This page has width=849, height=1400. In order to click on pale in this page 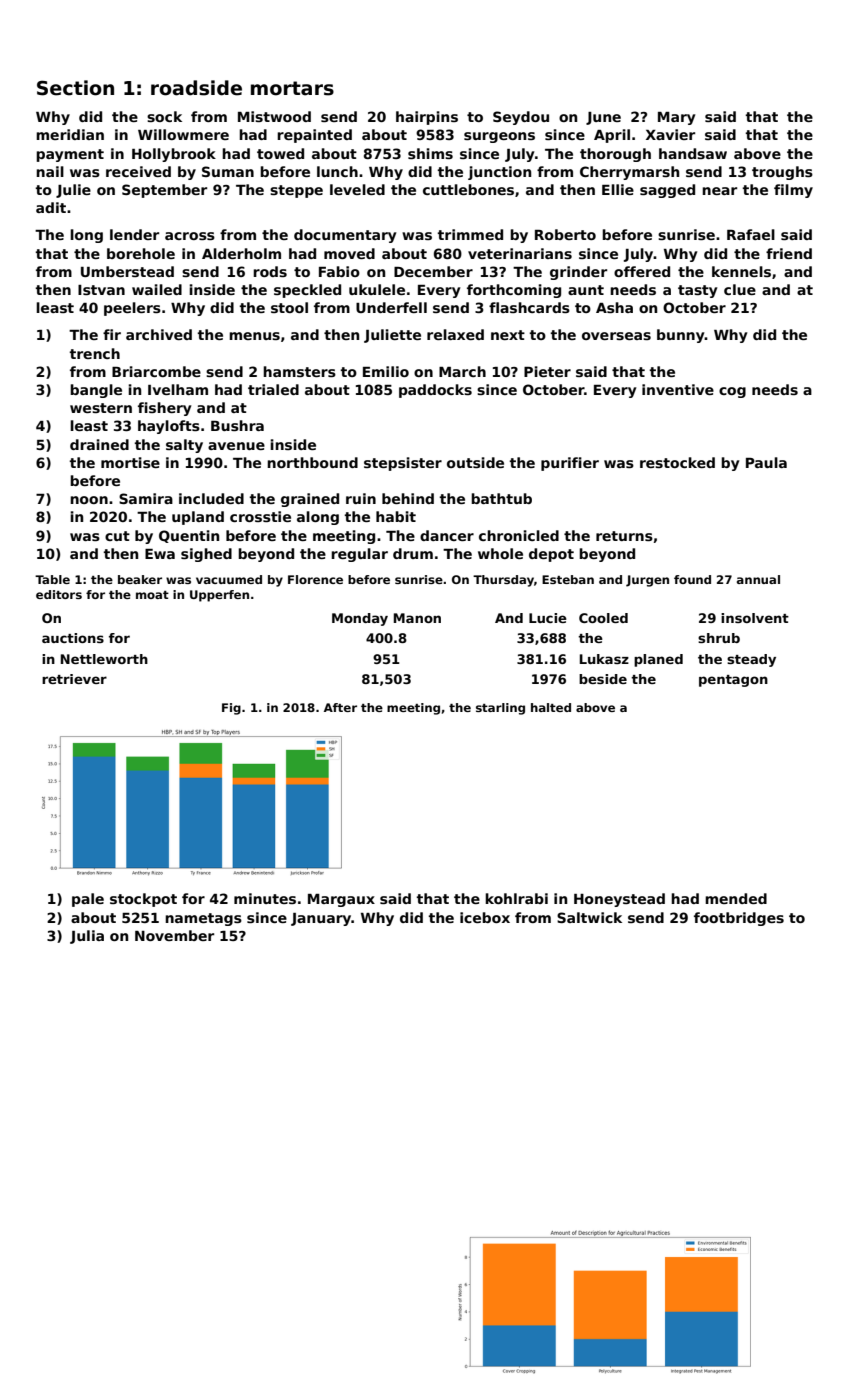, I will do `click(88, 900)`.
